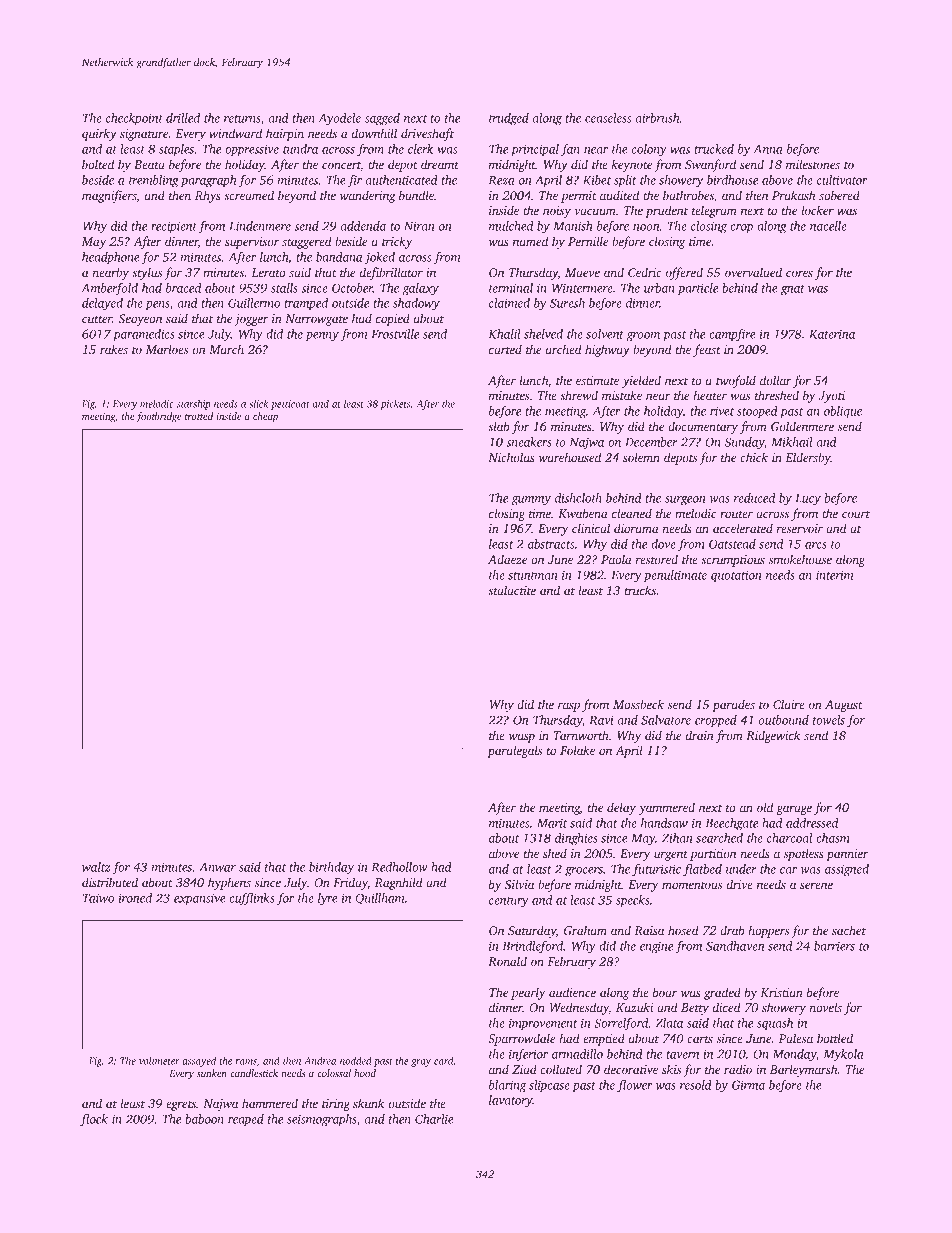  Describe the element at coordinates (183, 118) in the screenshot. I see `drilled` at that location.
